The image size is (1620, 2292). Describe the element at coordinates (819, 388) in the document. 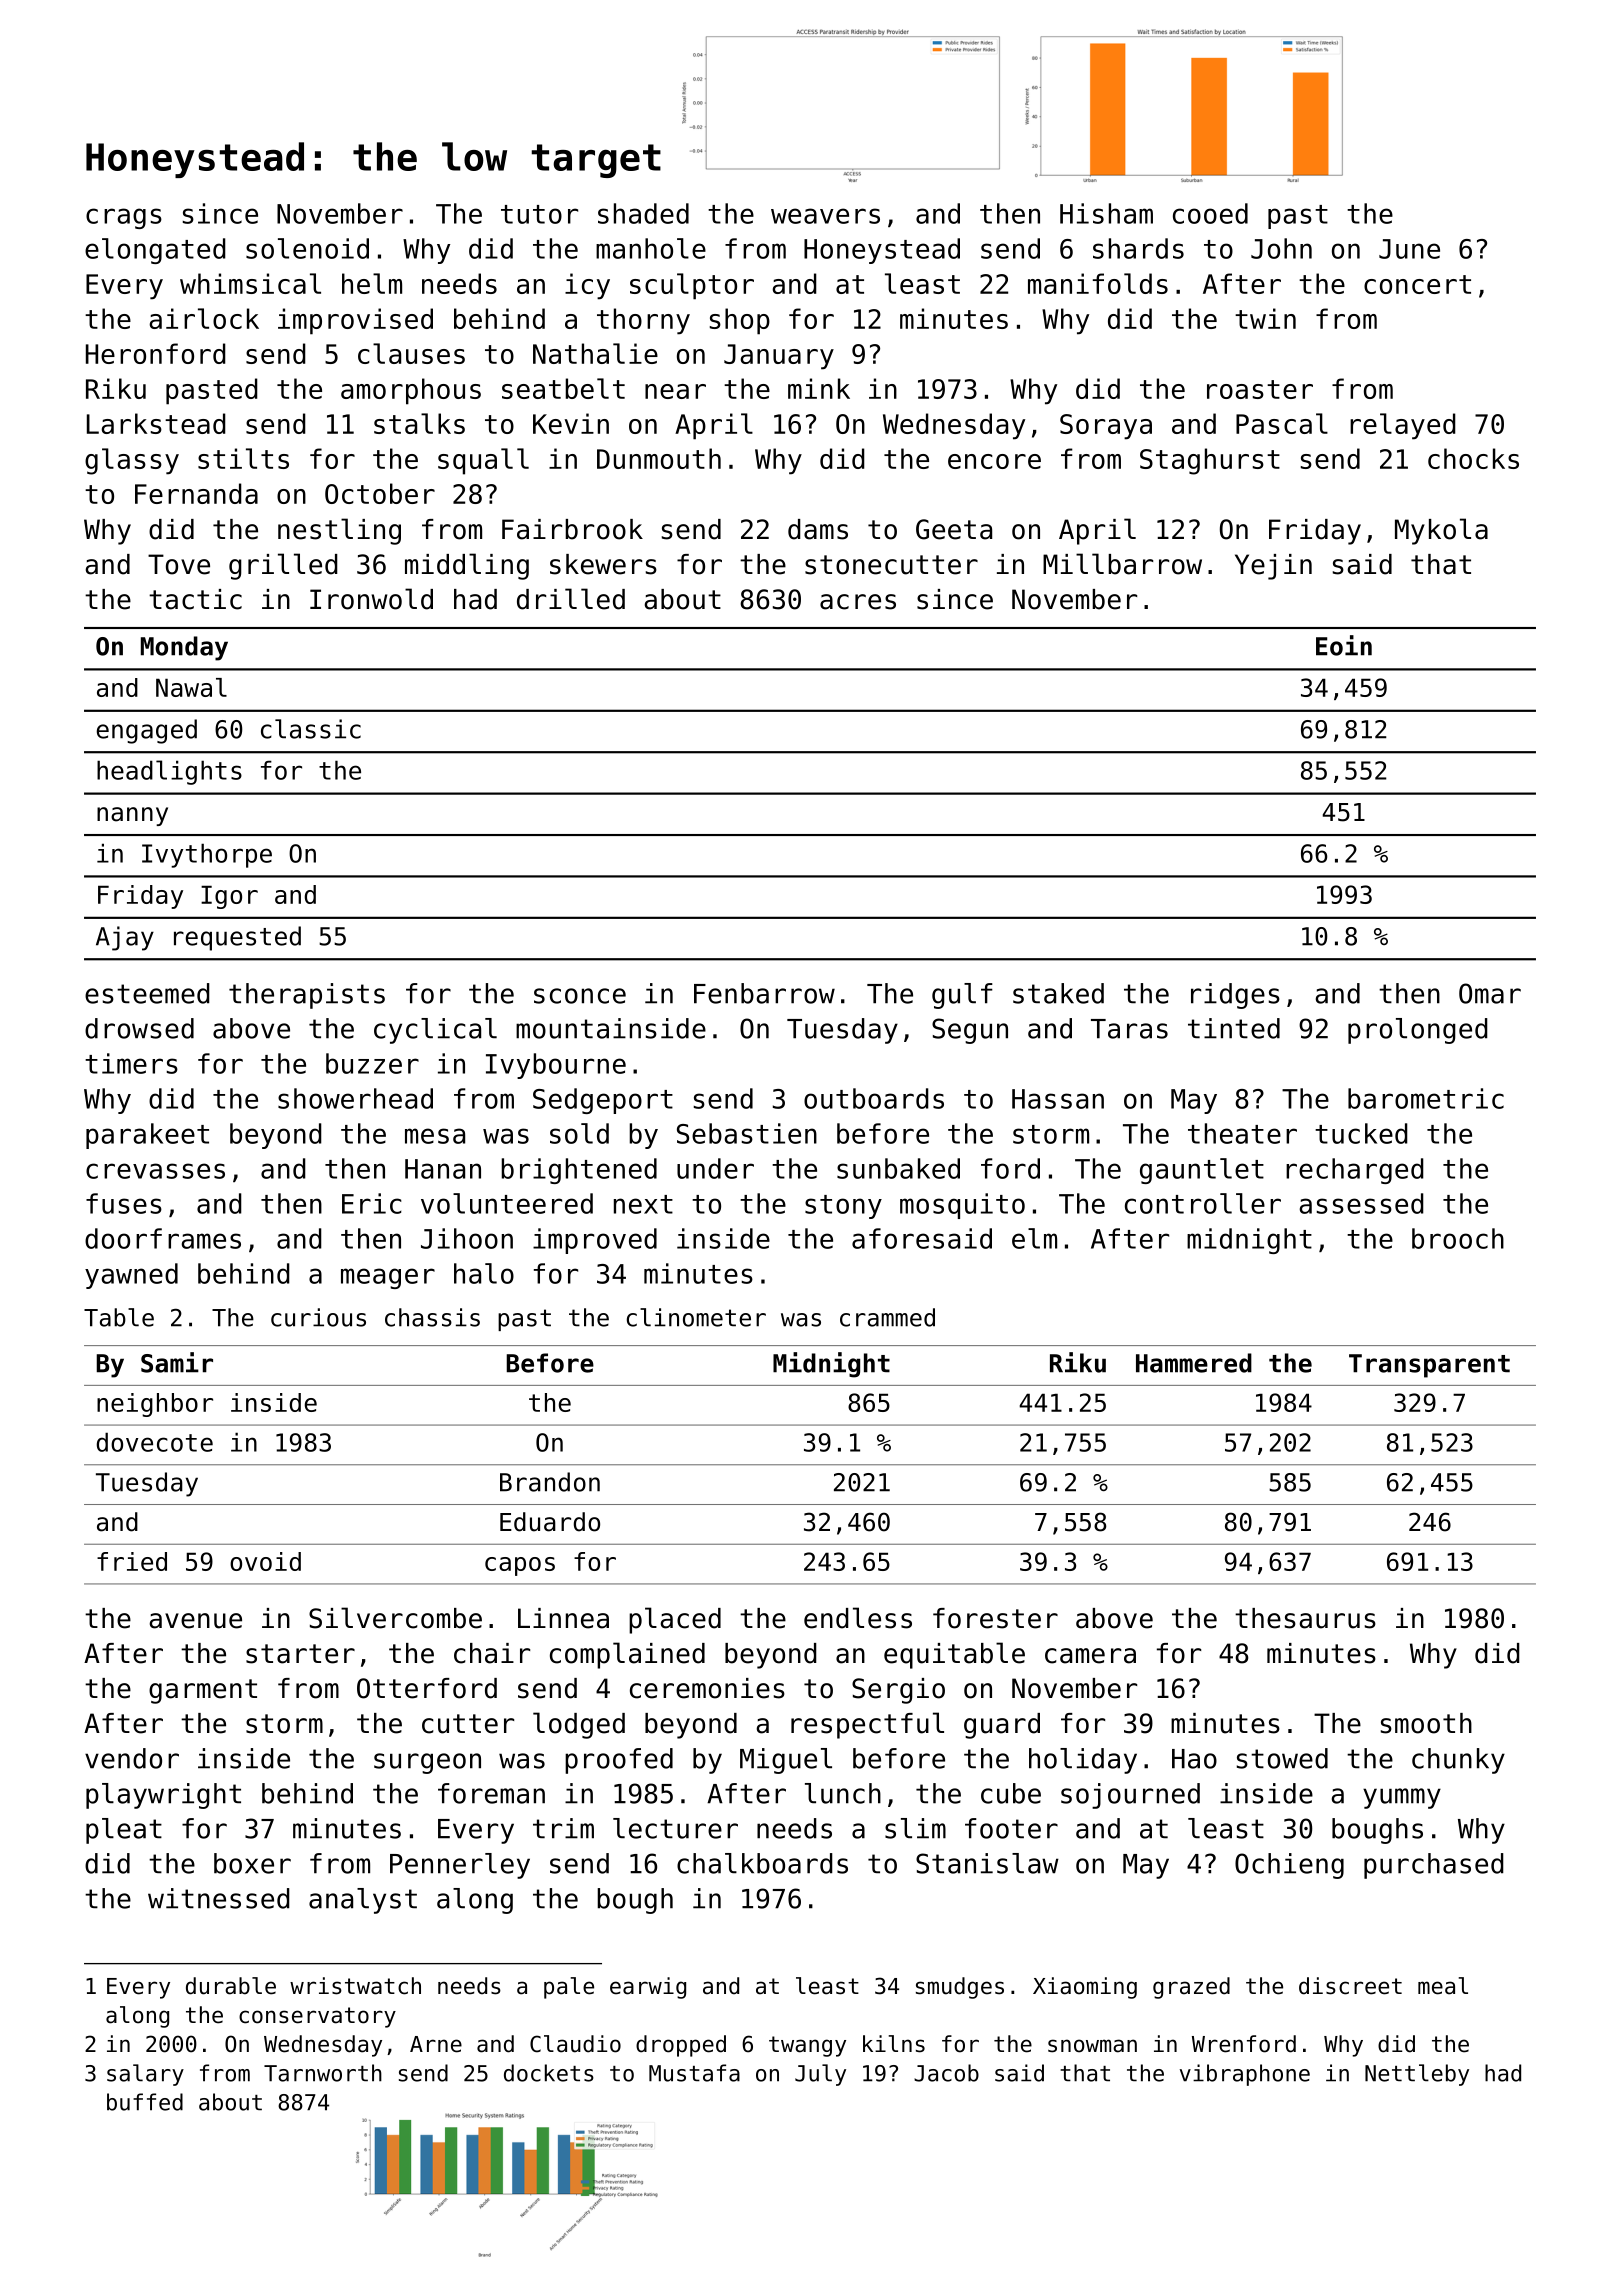

I see `mink` at that location.
